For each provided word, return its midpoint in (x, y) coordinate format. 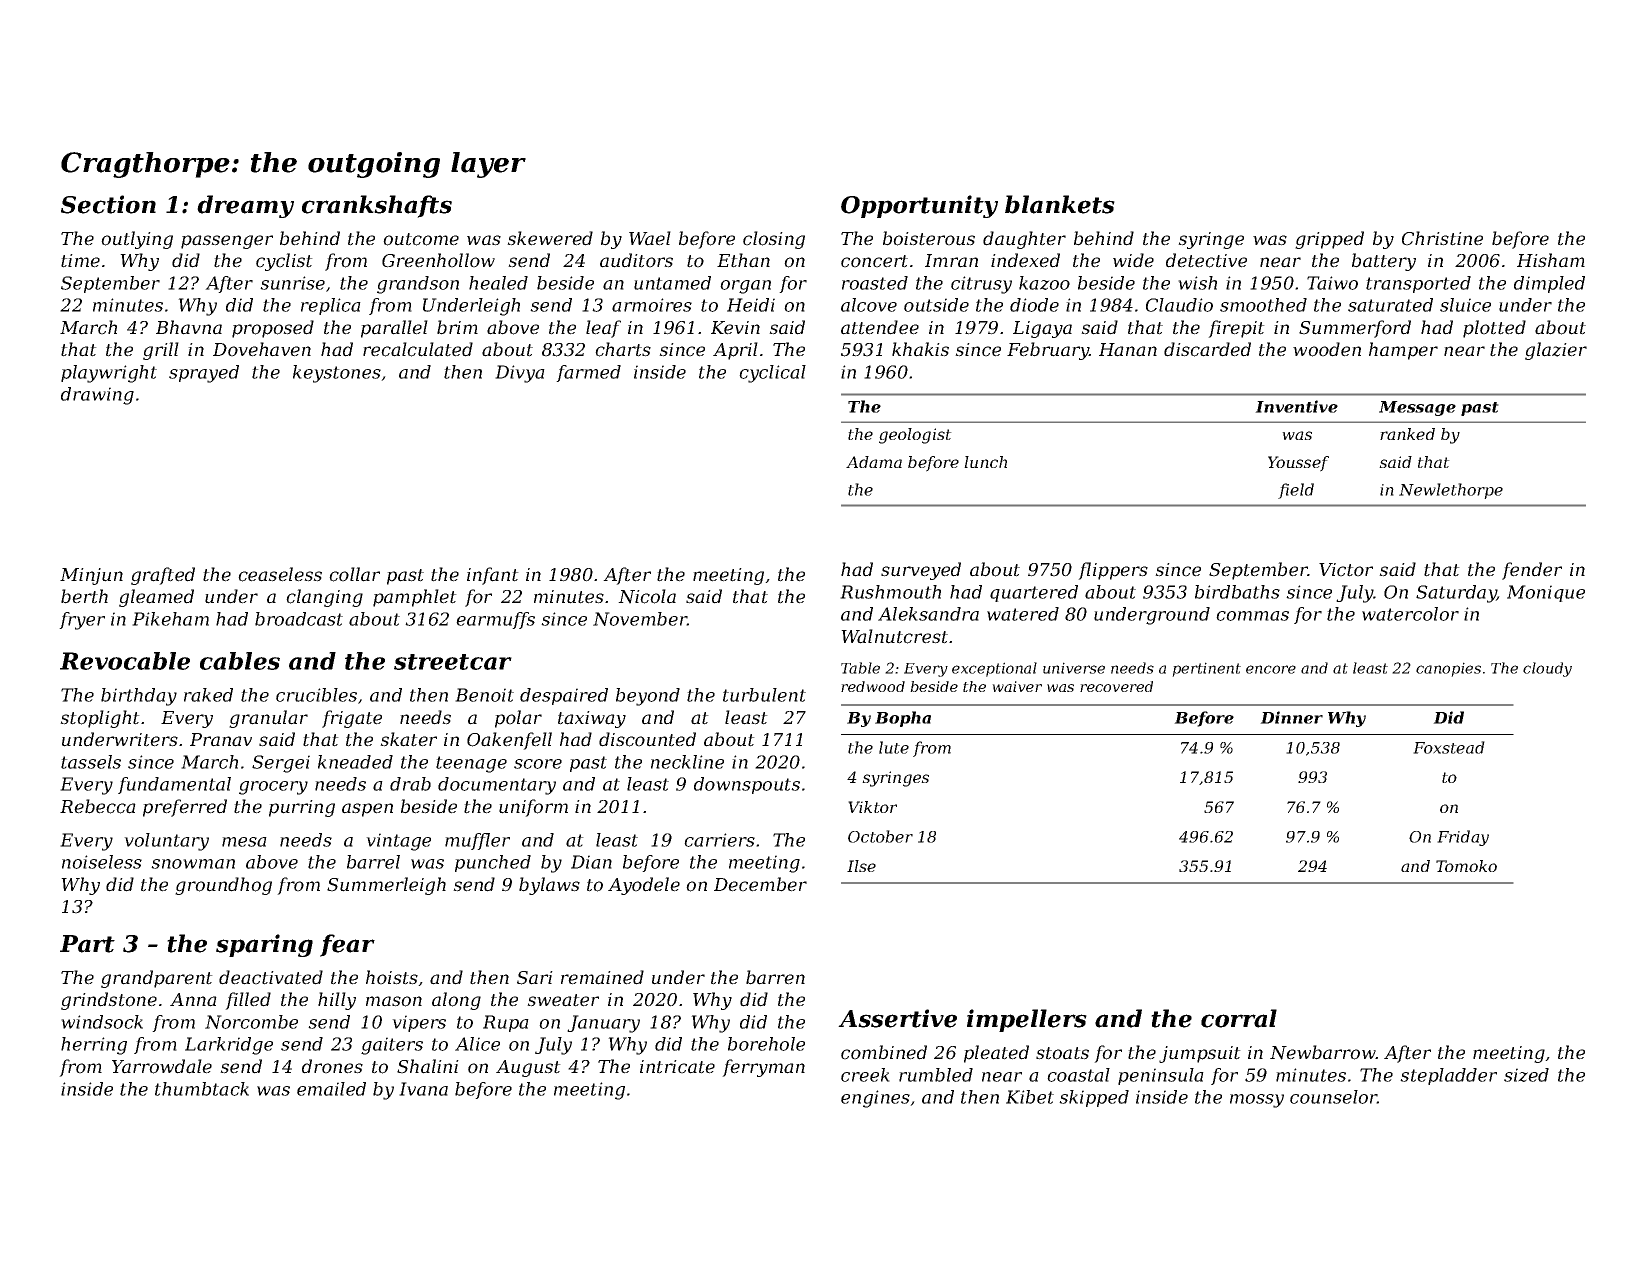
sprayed (204, 374)
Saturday (1456, 594)
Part (87, 944)
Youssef (1298, 464)
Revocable (125, 661)
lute (894, 747)
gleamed (156, 598)
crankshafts (377, 206)
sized (1526, 1075)
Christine (1442, 238)
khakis (920, 349)
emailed (331, 1089)
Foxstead (1449, 747)
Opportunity (919, 206)
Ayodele (644, 886)
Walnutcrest (894, 636)
